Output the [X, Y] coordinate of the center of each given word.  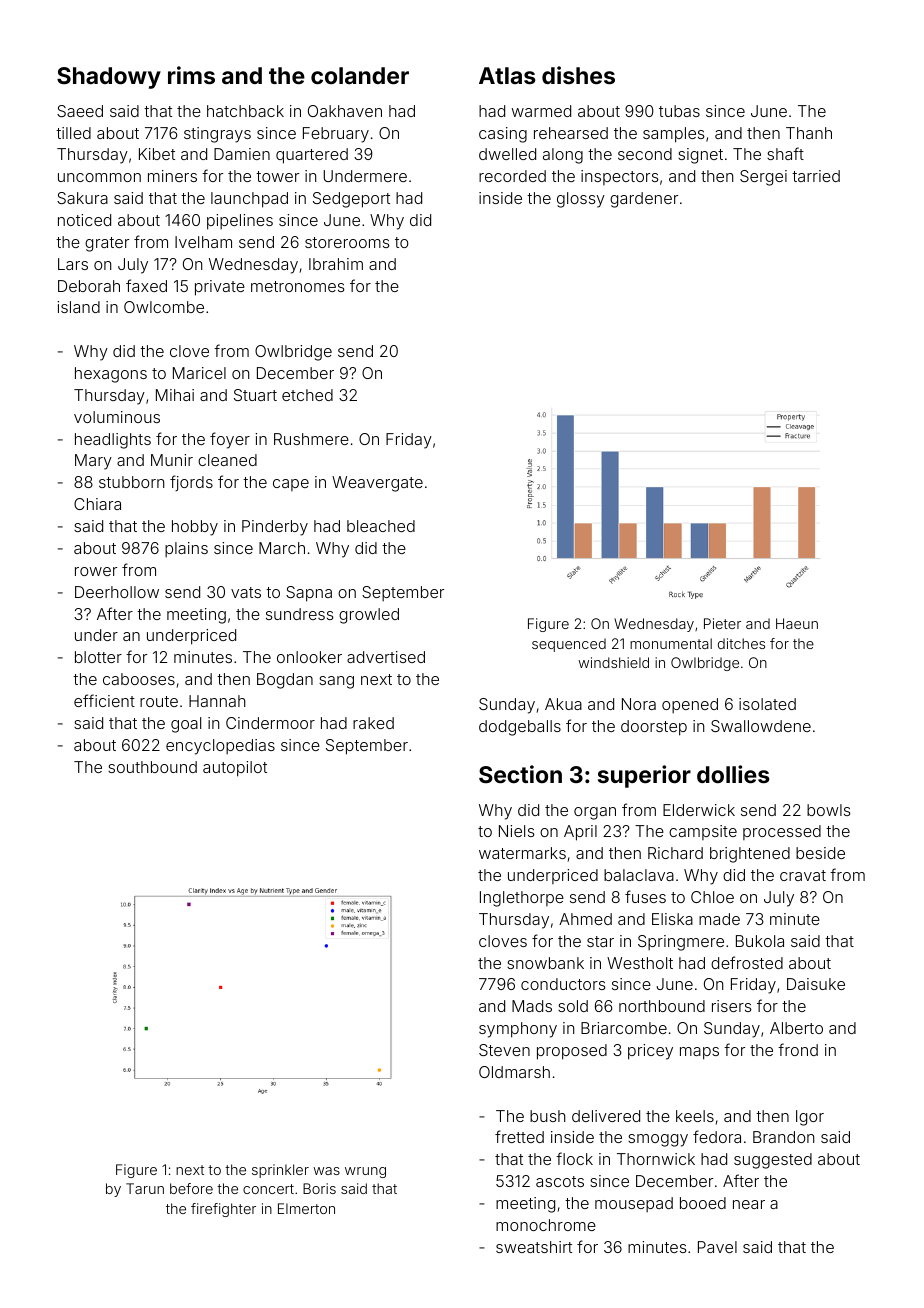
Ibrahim [336, 264]
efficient [104, 700]
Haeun [797, 623]
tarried [816, 176]
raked [373, 723]
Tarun [145, 1188]
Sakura [82, 198]
